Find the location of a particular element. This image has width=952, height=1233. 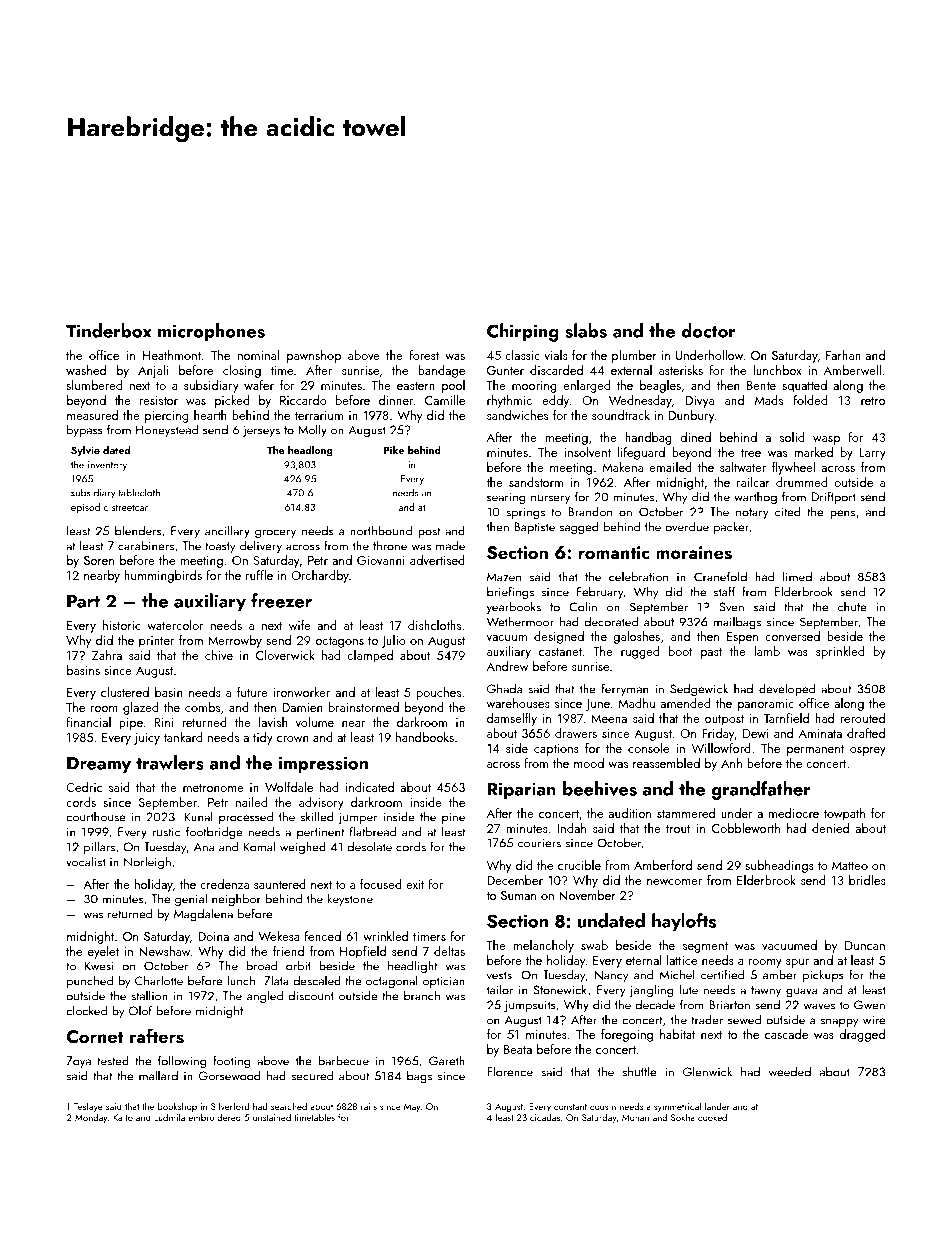

doctor is located at coordinates (708, 330).
